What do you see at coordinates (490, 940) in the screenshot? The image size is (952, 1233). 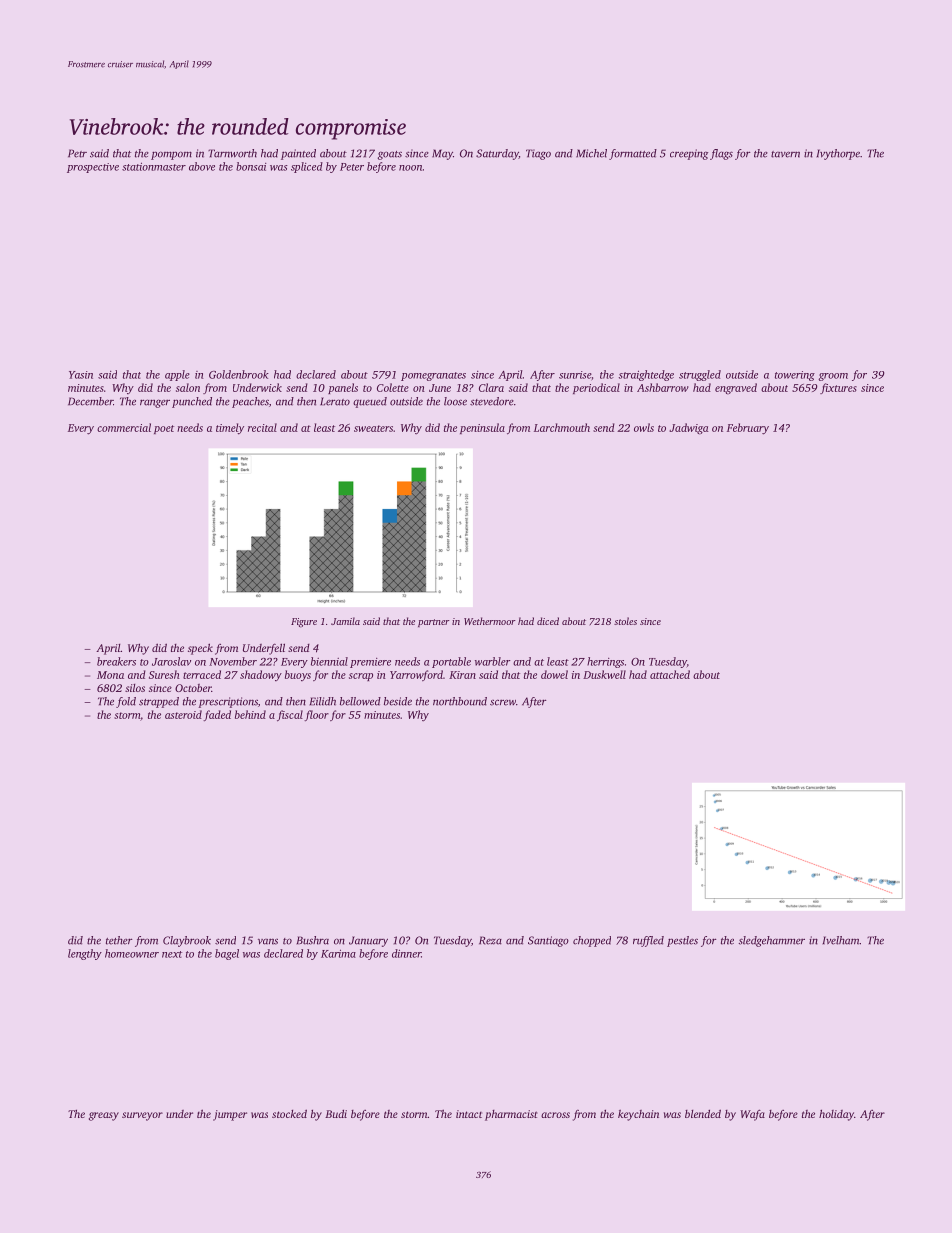 I see `Reza` at bounding box center [490, 940].
